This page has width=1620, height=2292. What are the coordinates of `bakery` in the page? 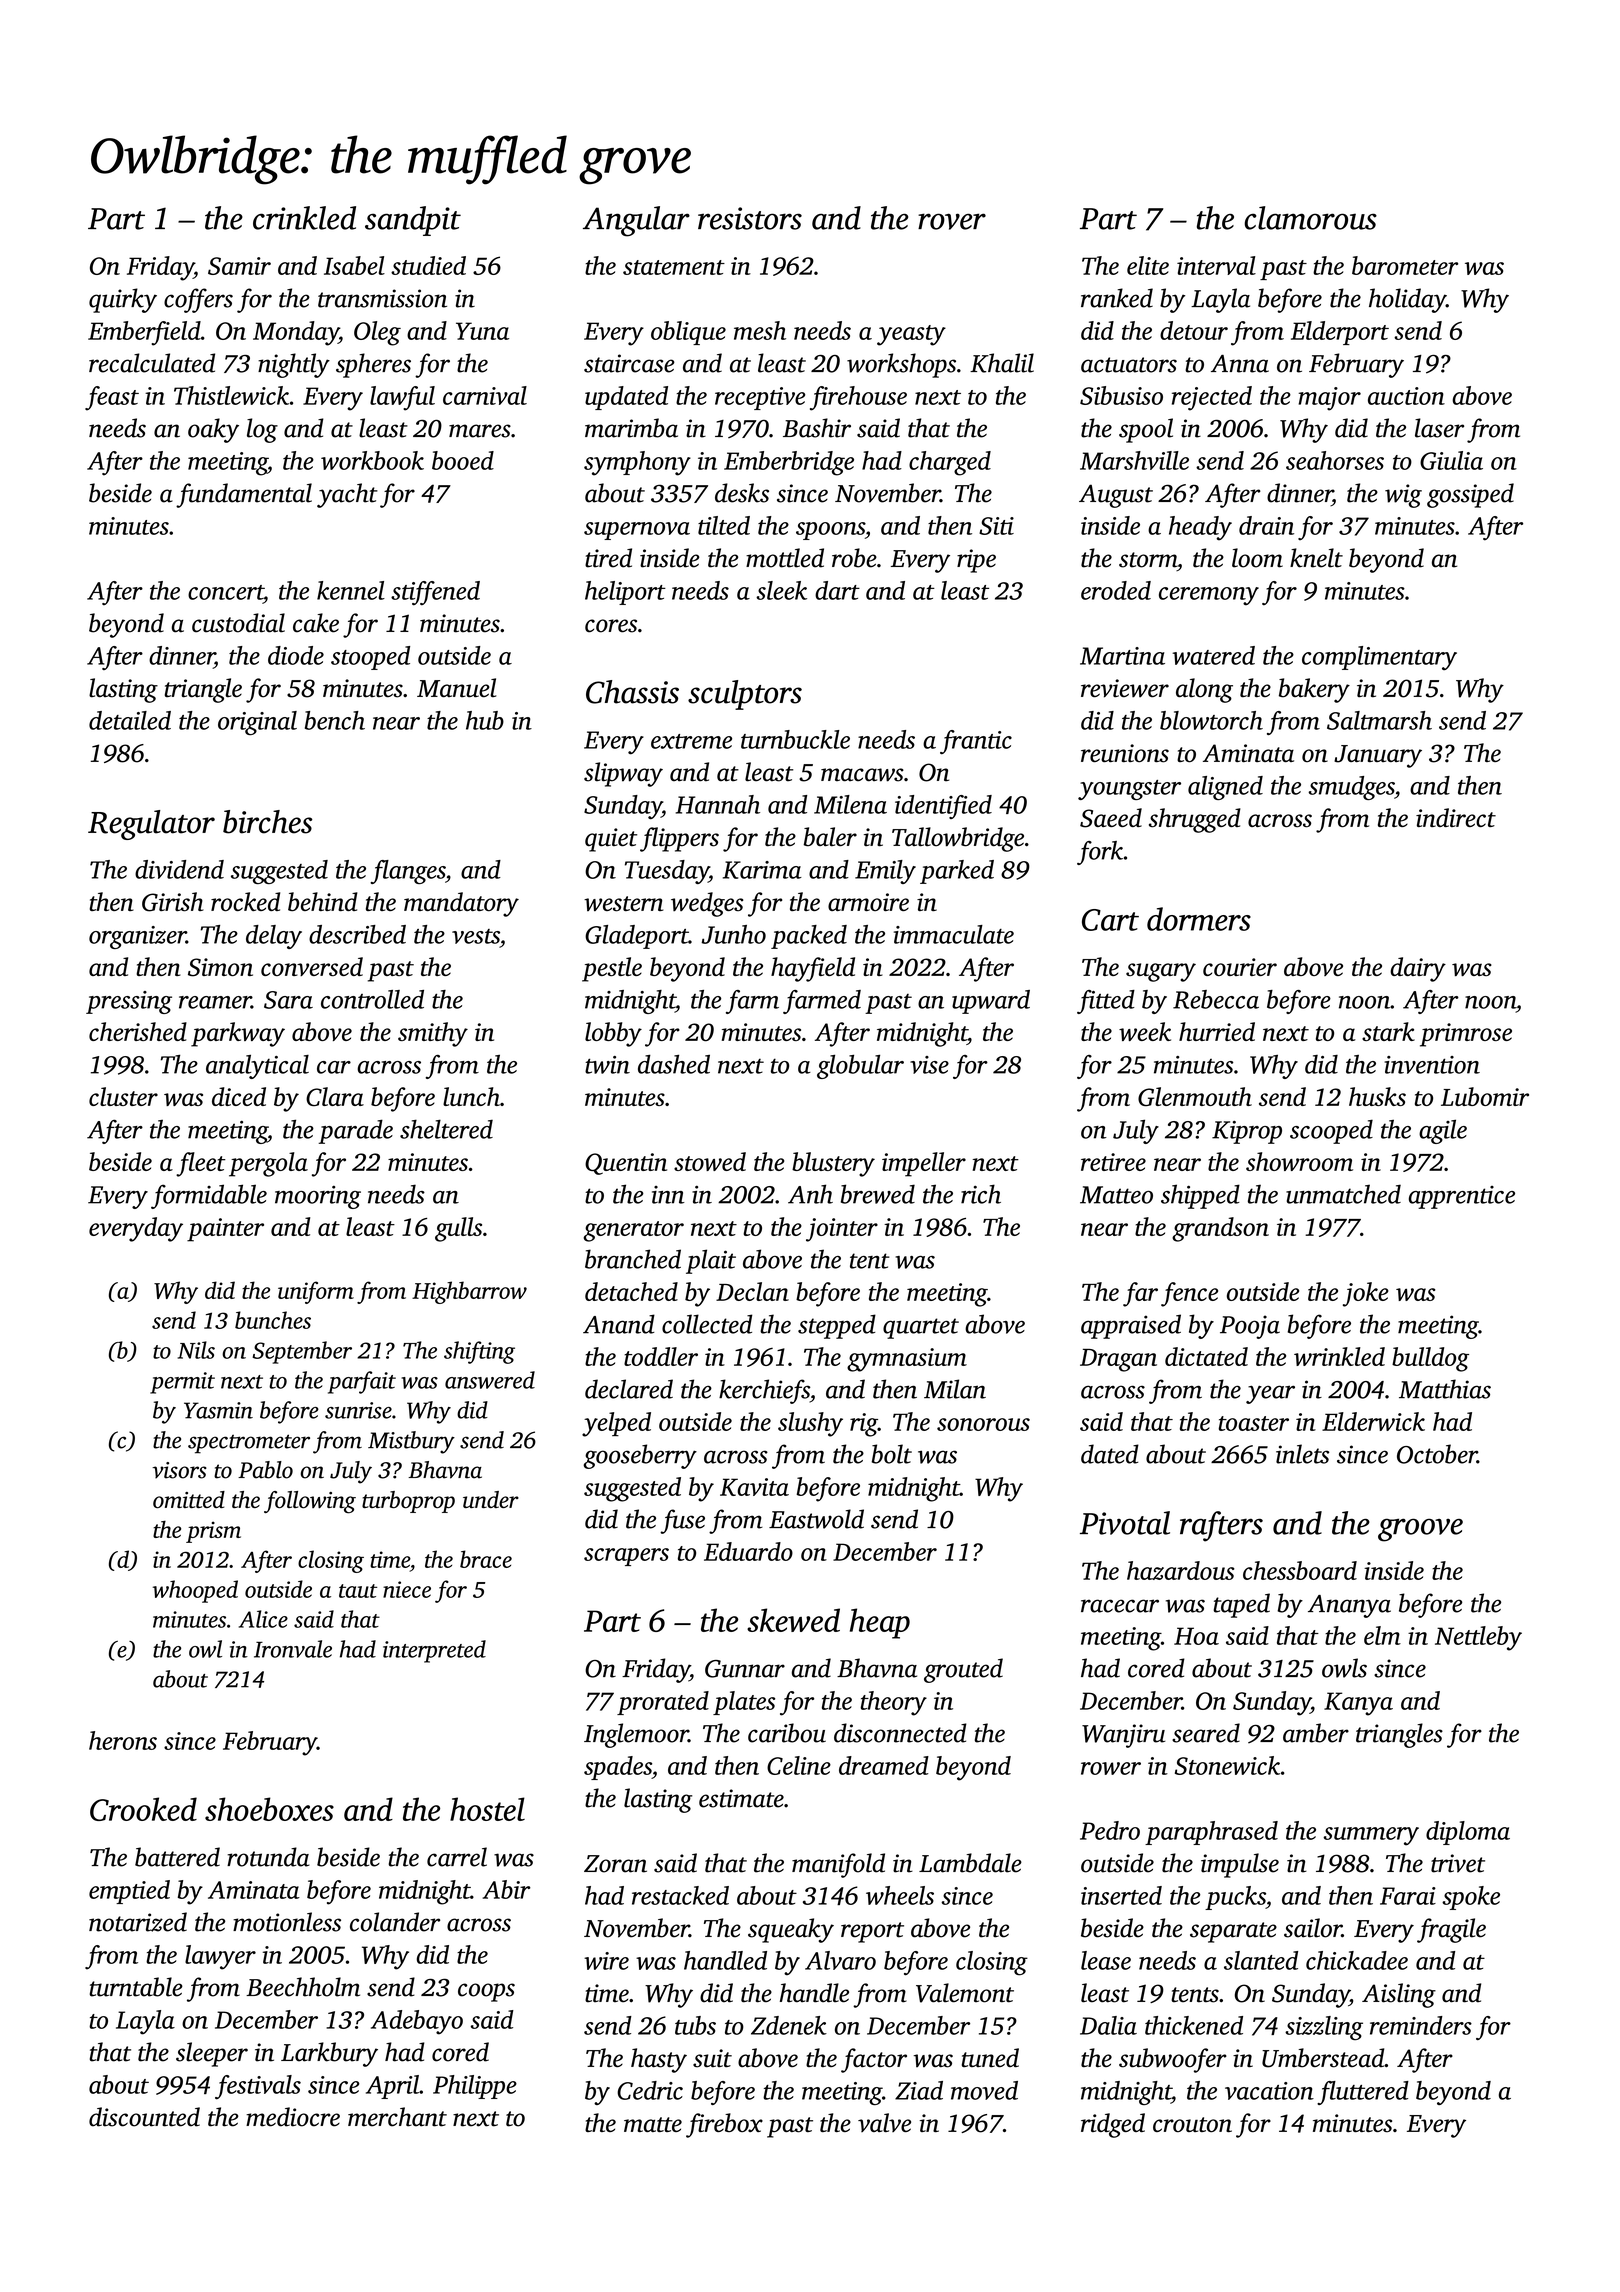 It's located at (1314, 690).
